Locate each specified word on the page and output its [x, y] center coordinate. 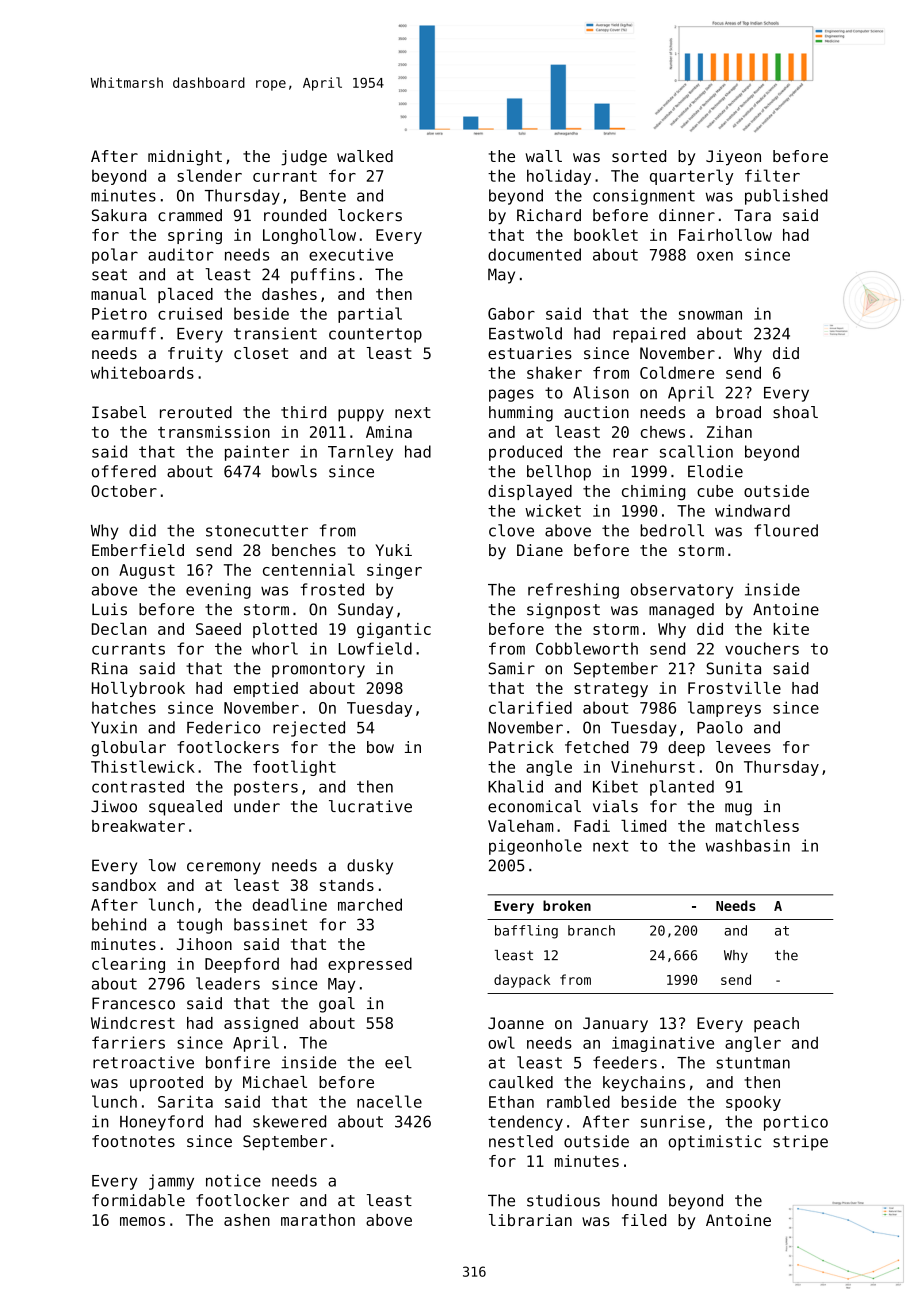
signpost [563, 611]
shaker [554, 372]
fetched [597, 747]
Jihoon [204, 944]
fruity [195, 355]
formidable [138, 1200]
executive [351, 254]
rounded [295, 215]
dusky [370, 867]
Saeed [218, 629]
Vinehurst [653, 766]
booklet [606, 235]
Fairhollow [725, 235]
